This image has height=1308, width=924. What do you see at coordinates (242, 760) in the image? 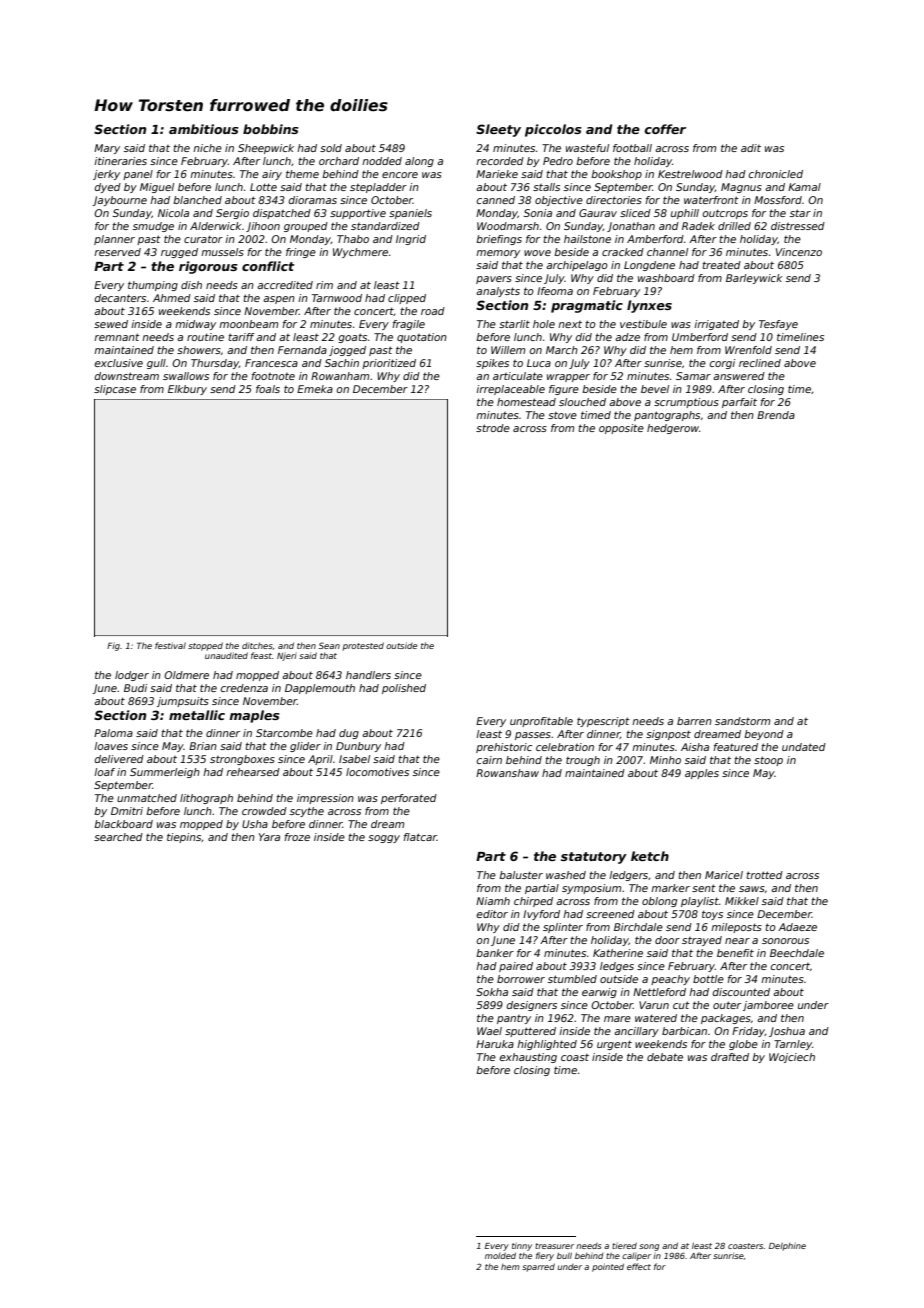
I see `strongboxes` at bounding box center [242, 760].
